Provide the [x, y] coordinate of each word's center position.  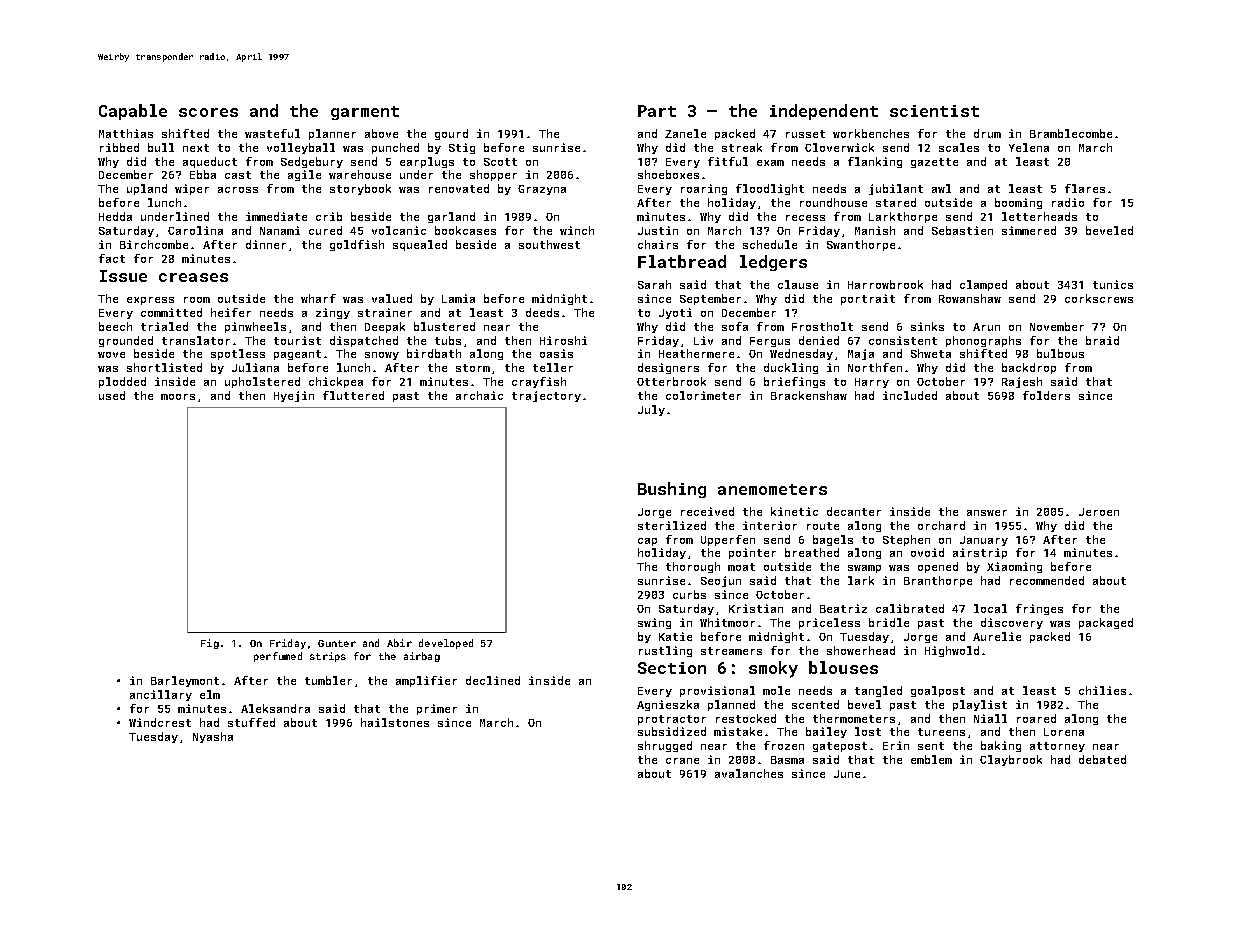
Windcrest [160, 722]
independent [824, 112]
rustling [665, 651]
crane [682, 761]
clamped [983, 285]
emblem [931, 759]
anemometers [772, 489]
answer [987, 513]
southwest [549, 244]
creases [193, 277]
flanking [875, 162]
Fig [210, 644]
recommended [1047, 580]
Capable [133, 112]
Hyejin [294, 396]
